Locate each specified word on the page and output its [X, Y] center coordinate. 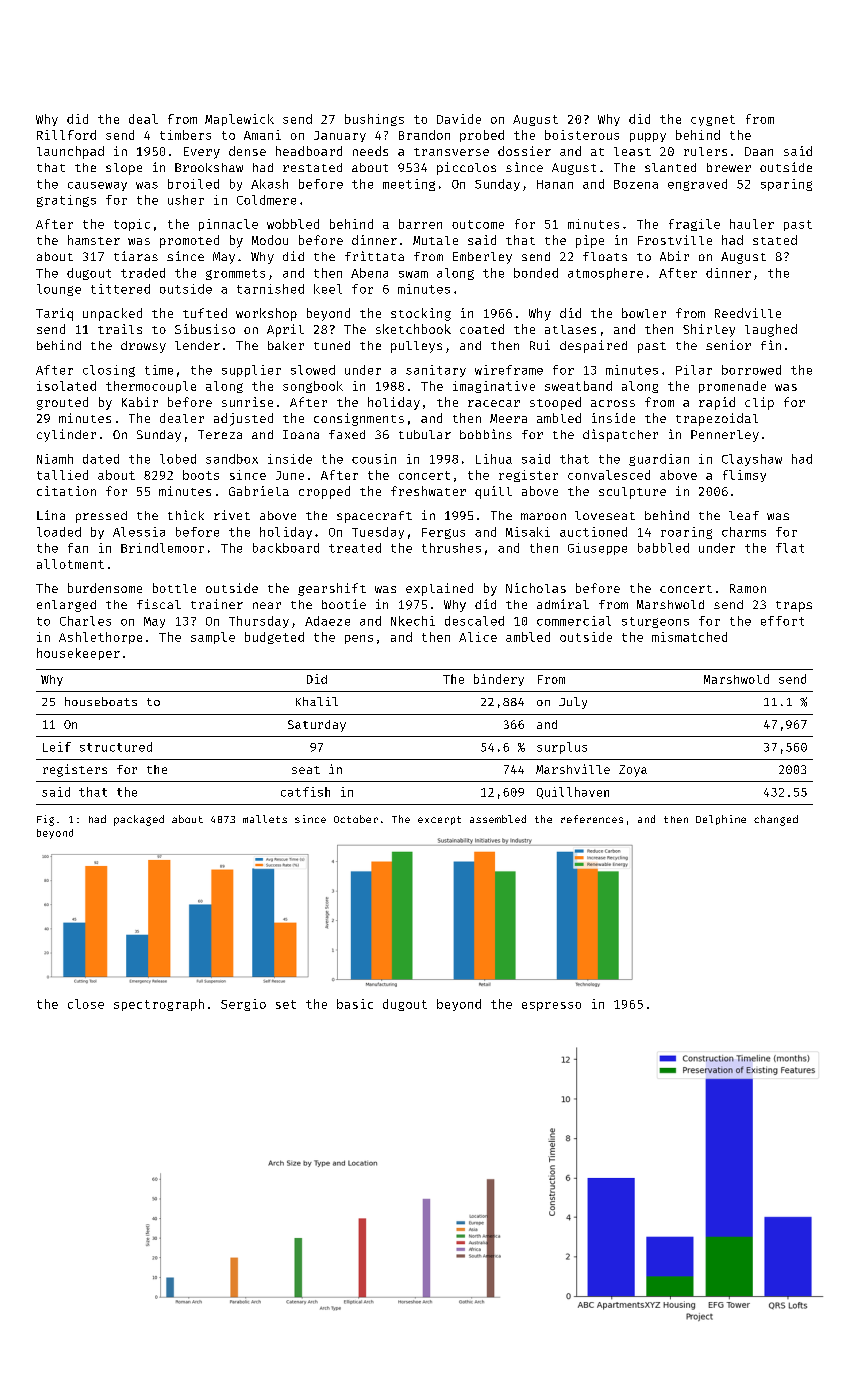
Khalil [317, 701]
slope [124, 169]
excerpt [439, 820]
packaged [139, 820]
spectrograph [159, 1005]
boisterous [582, 135]
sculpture [632, 493]
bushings [374, 120]
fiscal [159, 604]
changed [776, 820]
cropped [324, 492]
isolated [66, 386]
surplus [562, 748]
